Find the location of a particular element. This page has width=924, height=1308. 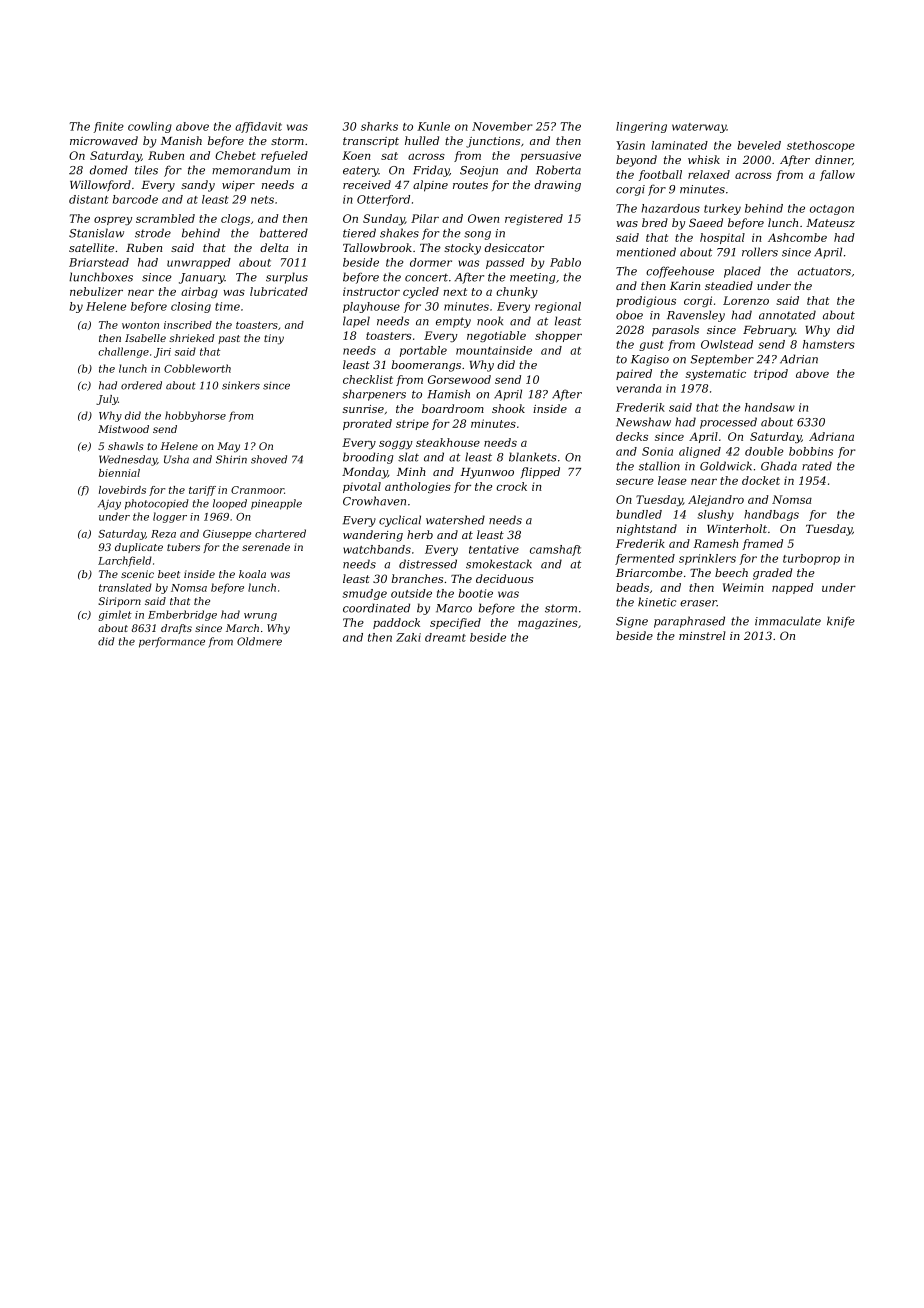

handbags is located at coordinates (771, 515).
